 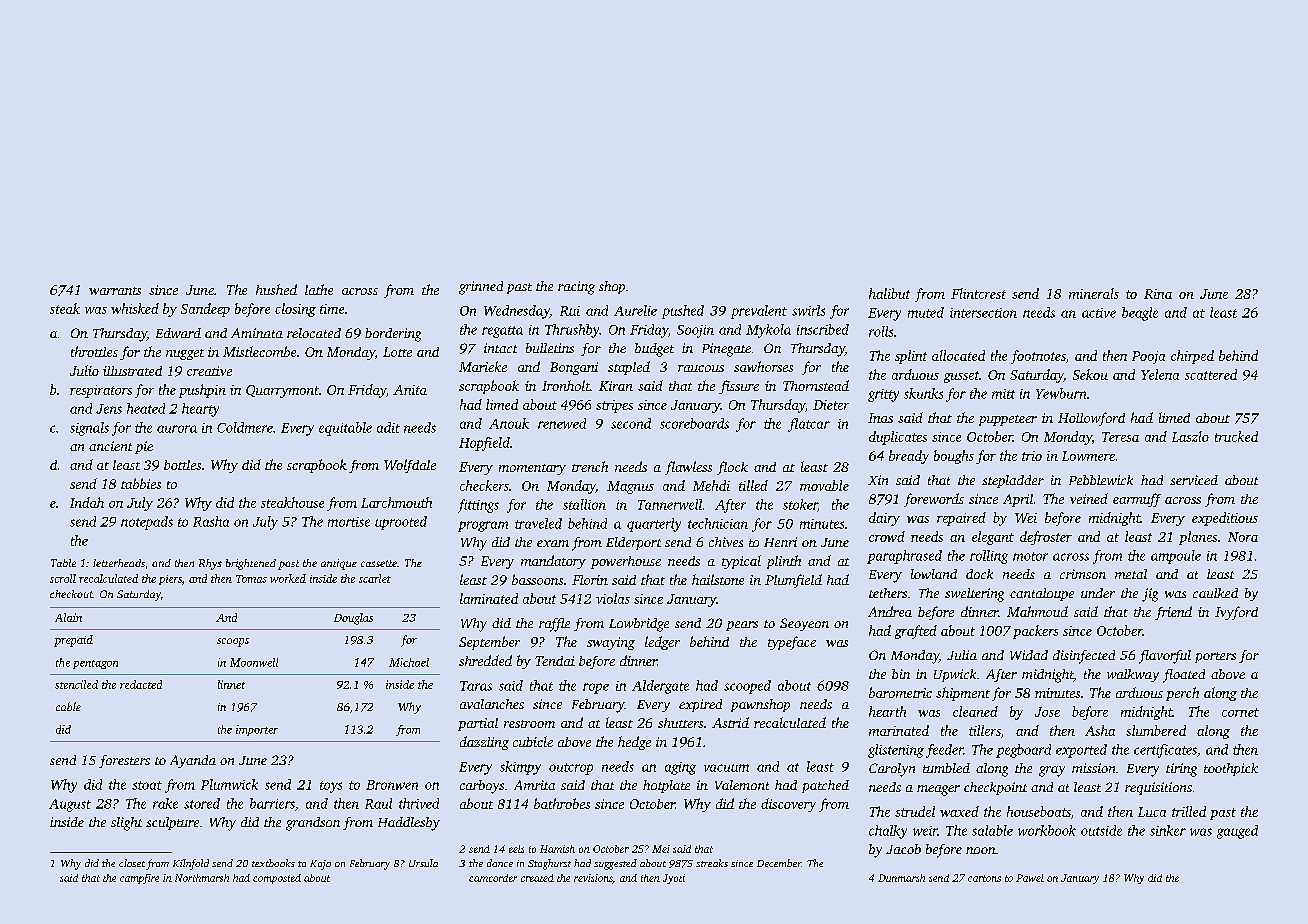 I want to click on houseboats, so click(x=1039, y=811).
